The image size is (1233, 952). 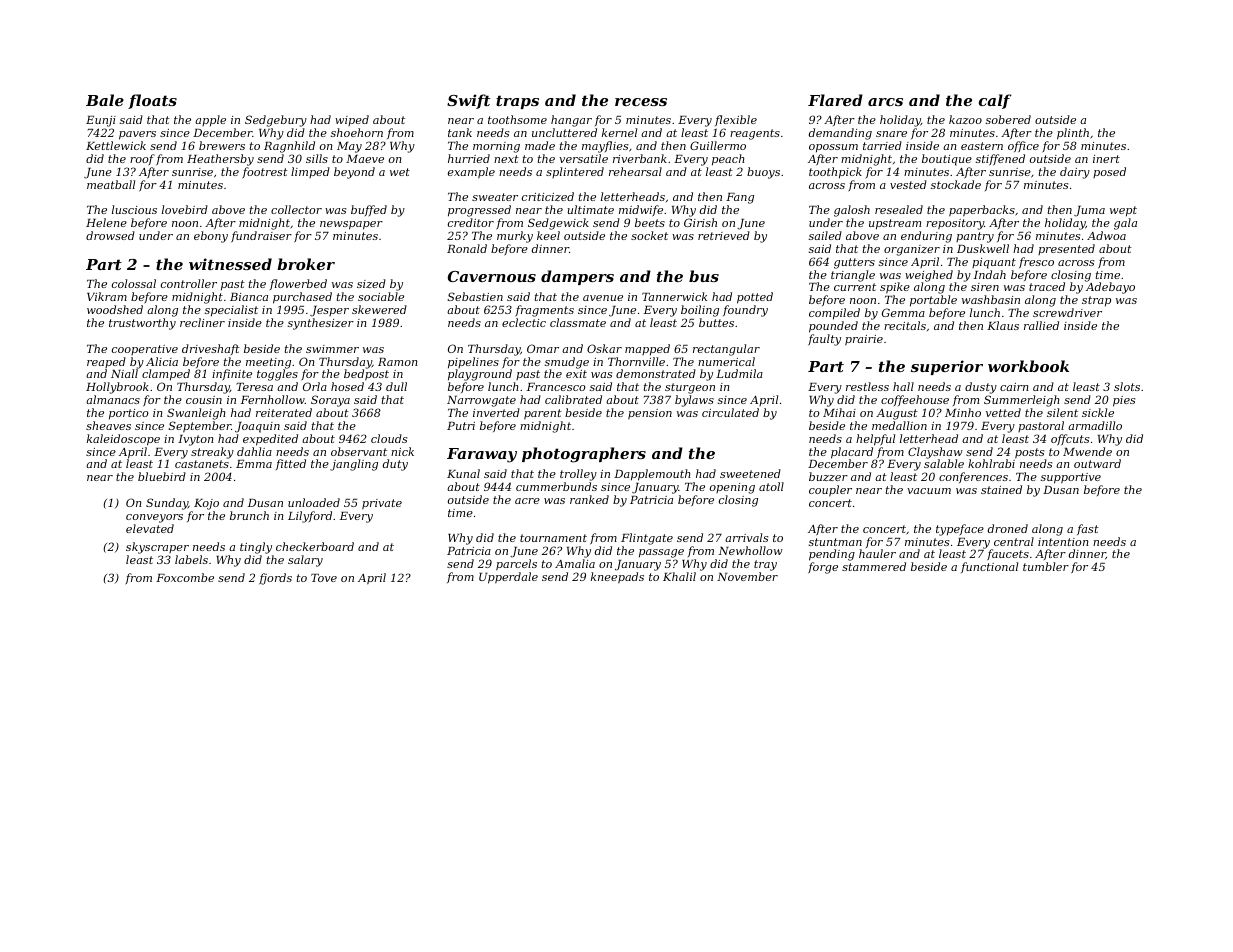 I want to click on coffeehouse, so click(x=915, y=400).
